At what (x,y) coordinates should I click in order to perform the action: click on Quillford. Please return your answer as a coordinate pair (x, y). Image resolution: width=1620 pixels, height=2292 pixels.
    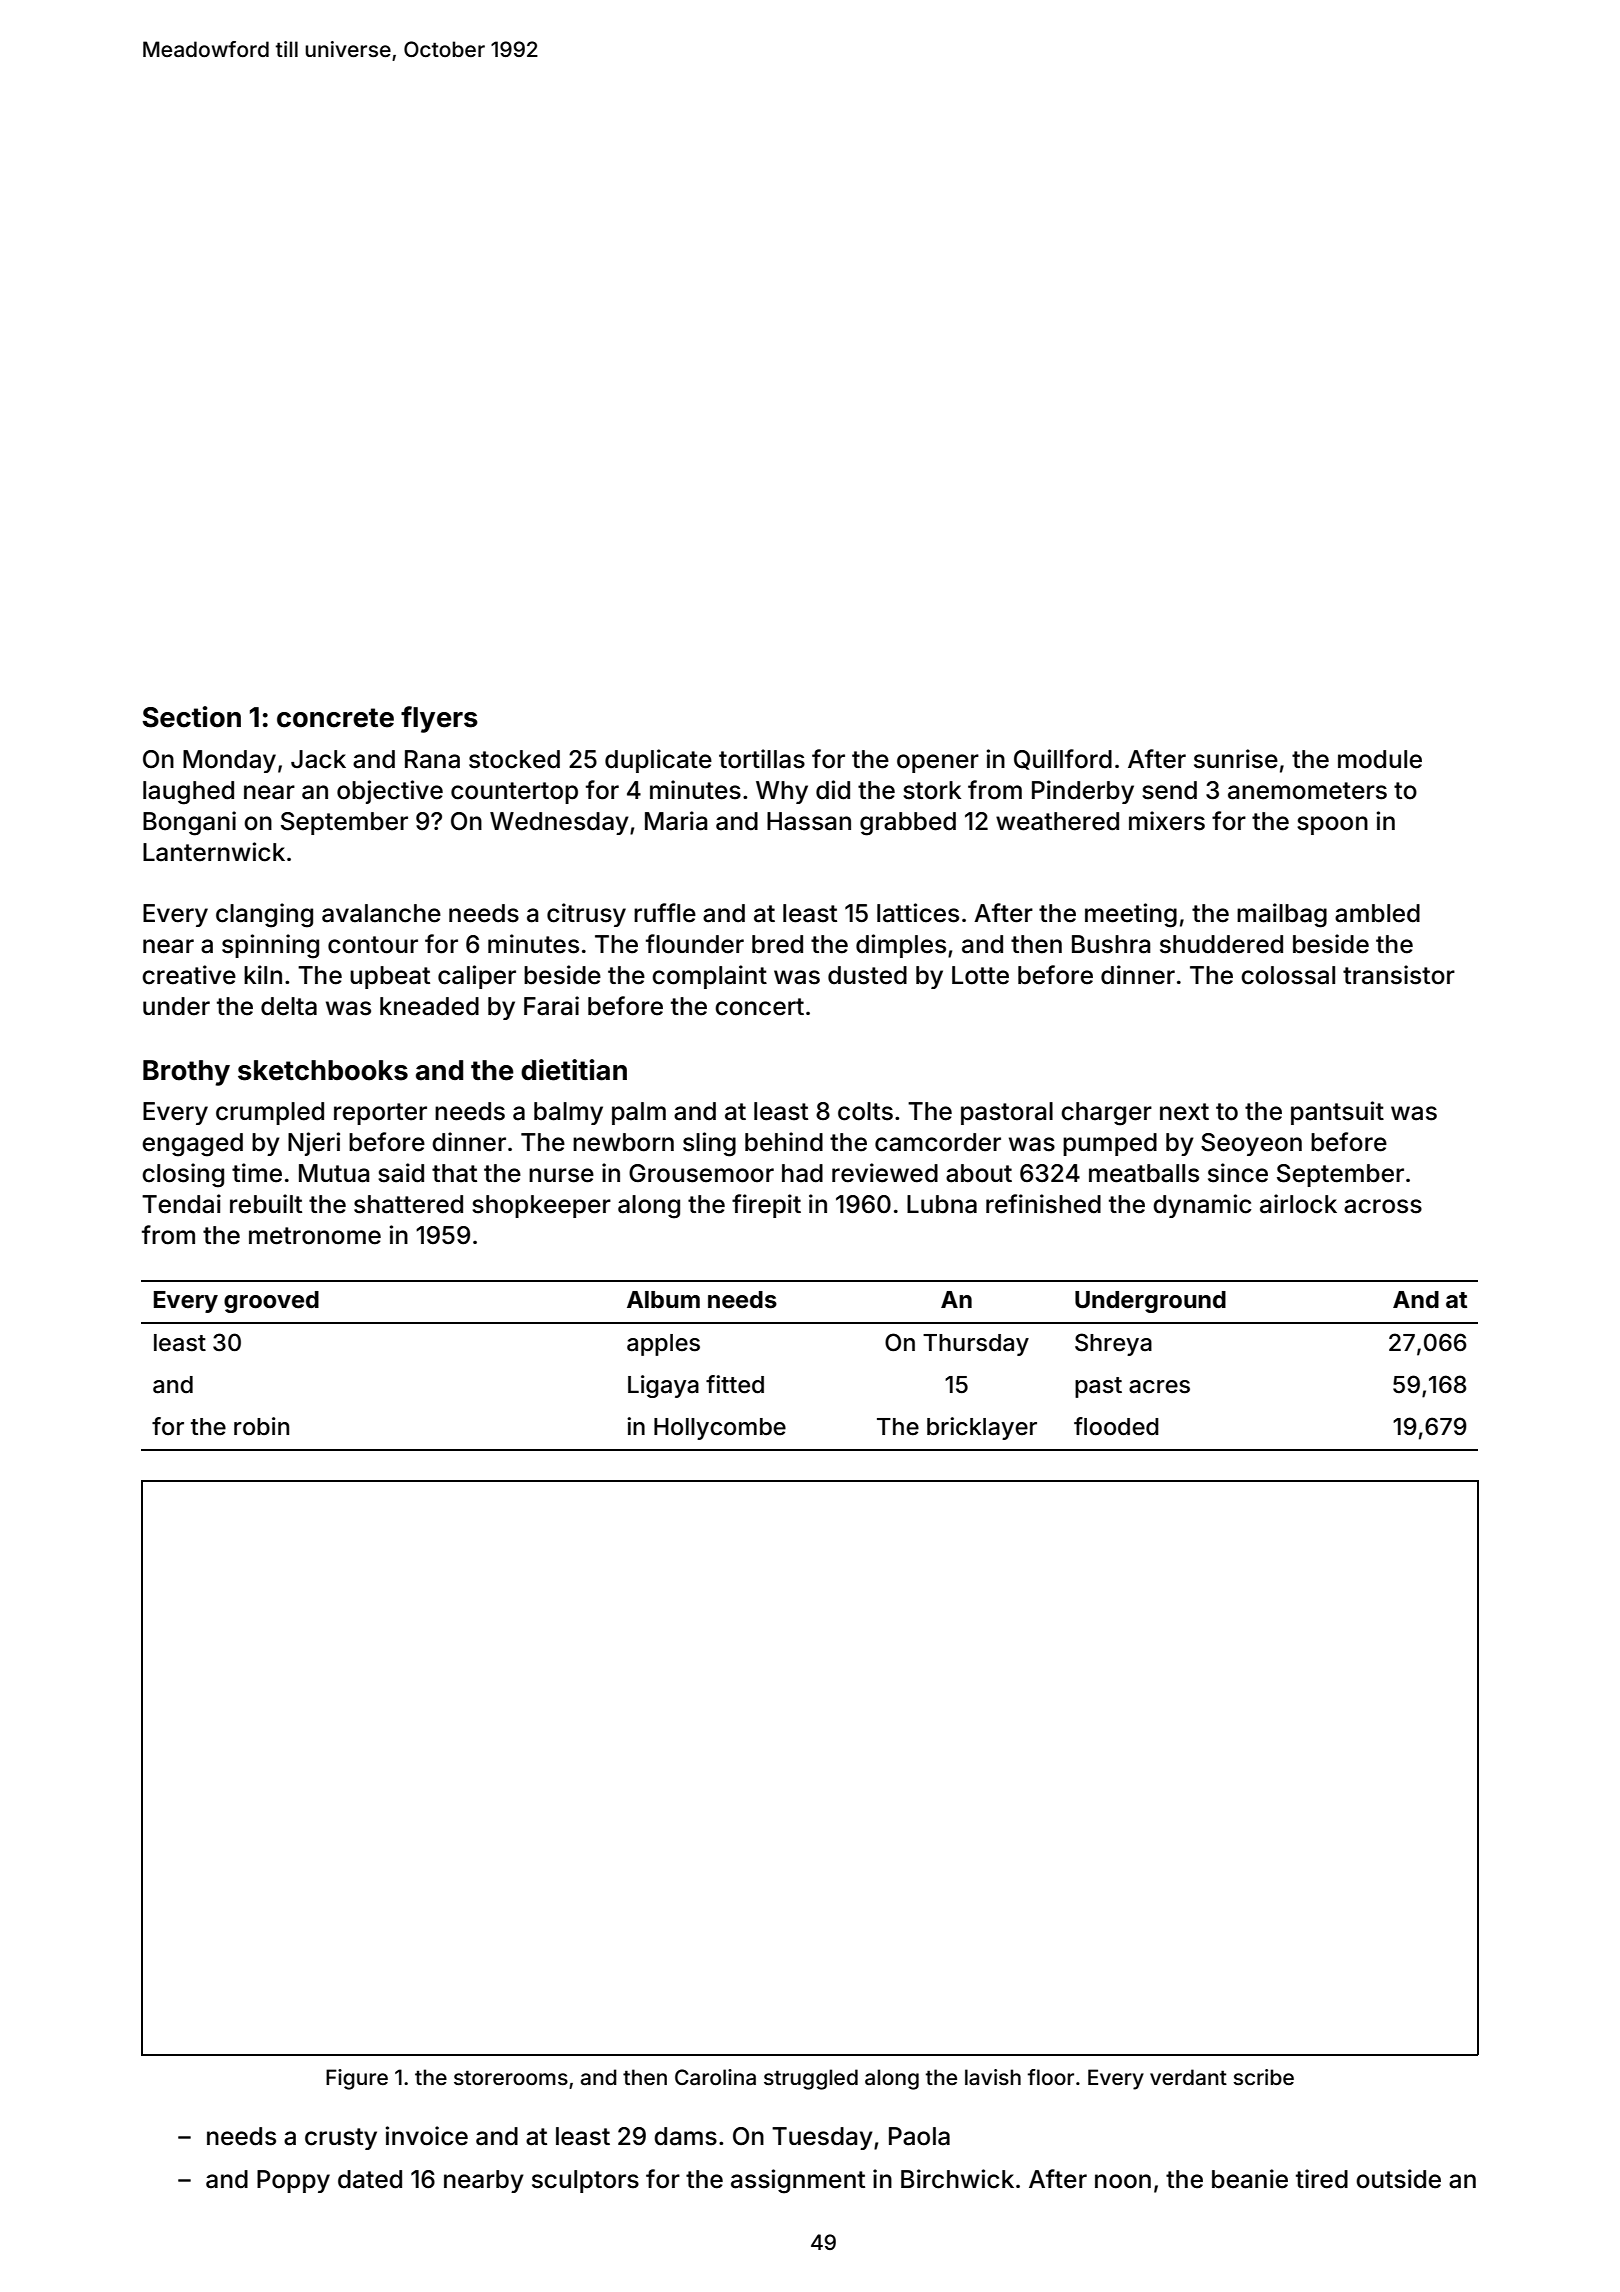
    Looking at the image, I should click on (1063, 759).
